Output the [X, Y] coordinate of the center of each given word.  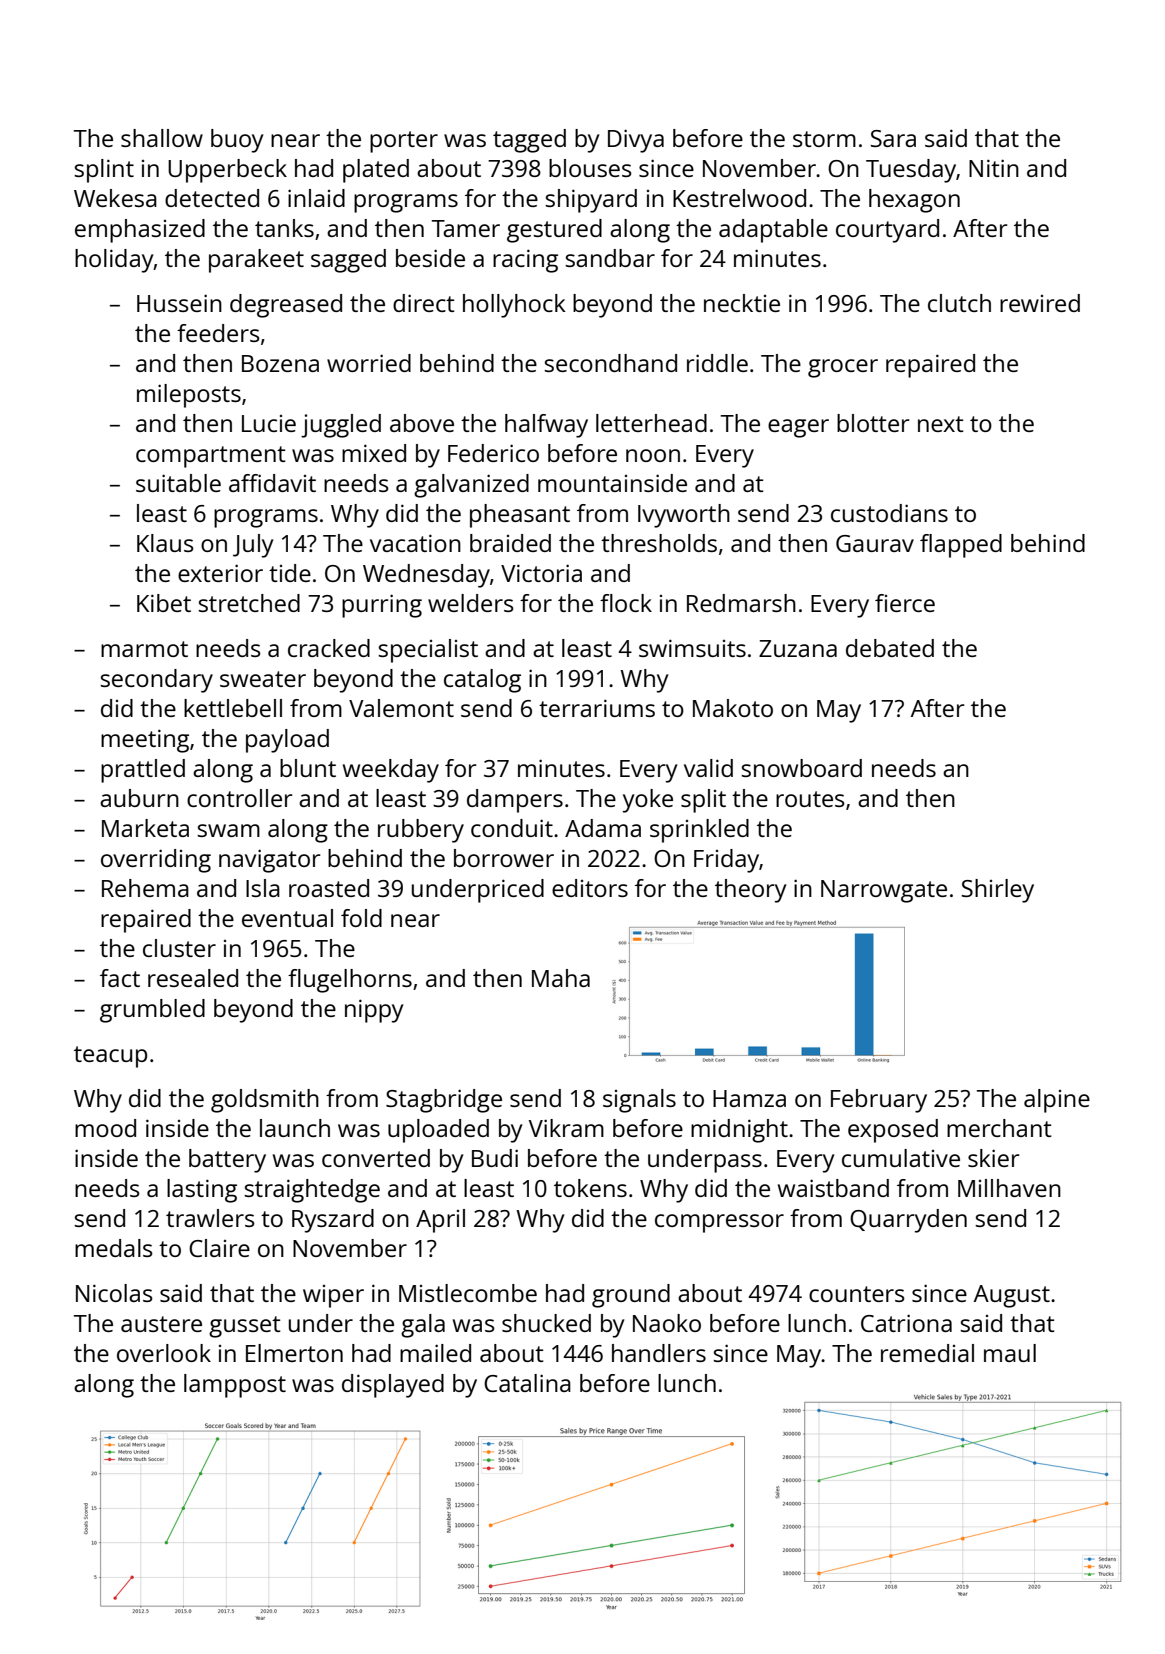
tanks [284, 228]
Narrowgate [884, 891]
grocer [843, 368]
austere [161, 1324]
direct [424, 303]
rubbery [421, 831]
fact [120, 978]
